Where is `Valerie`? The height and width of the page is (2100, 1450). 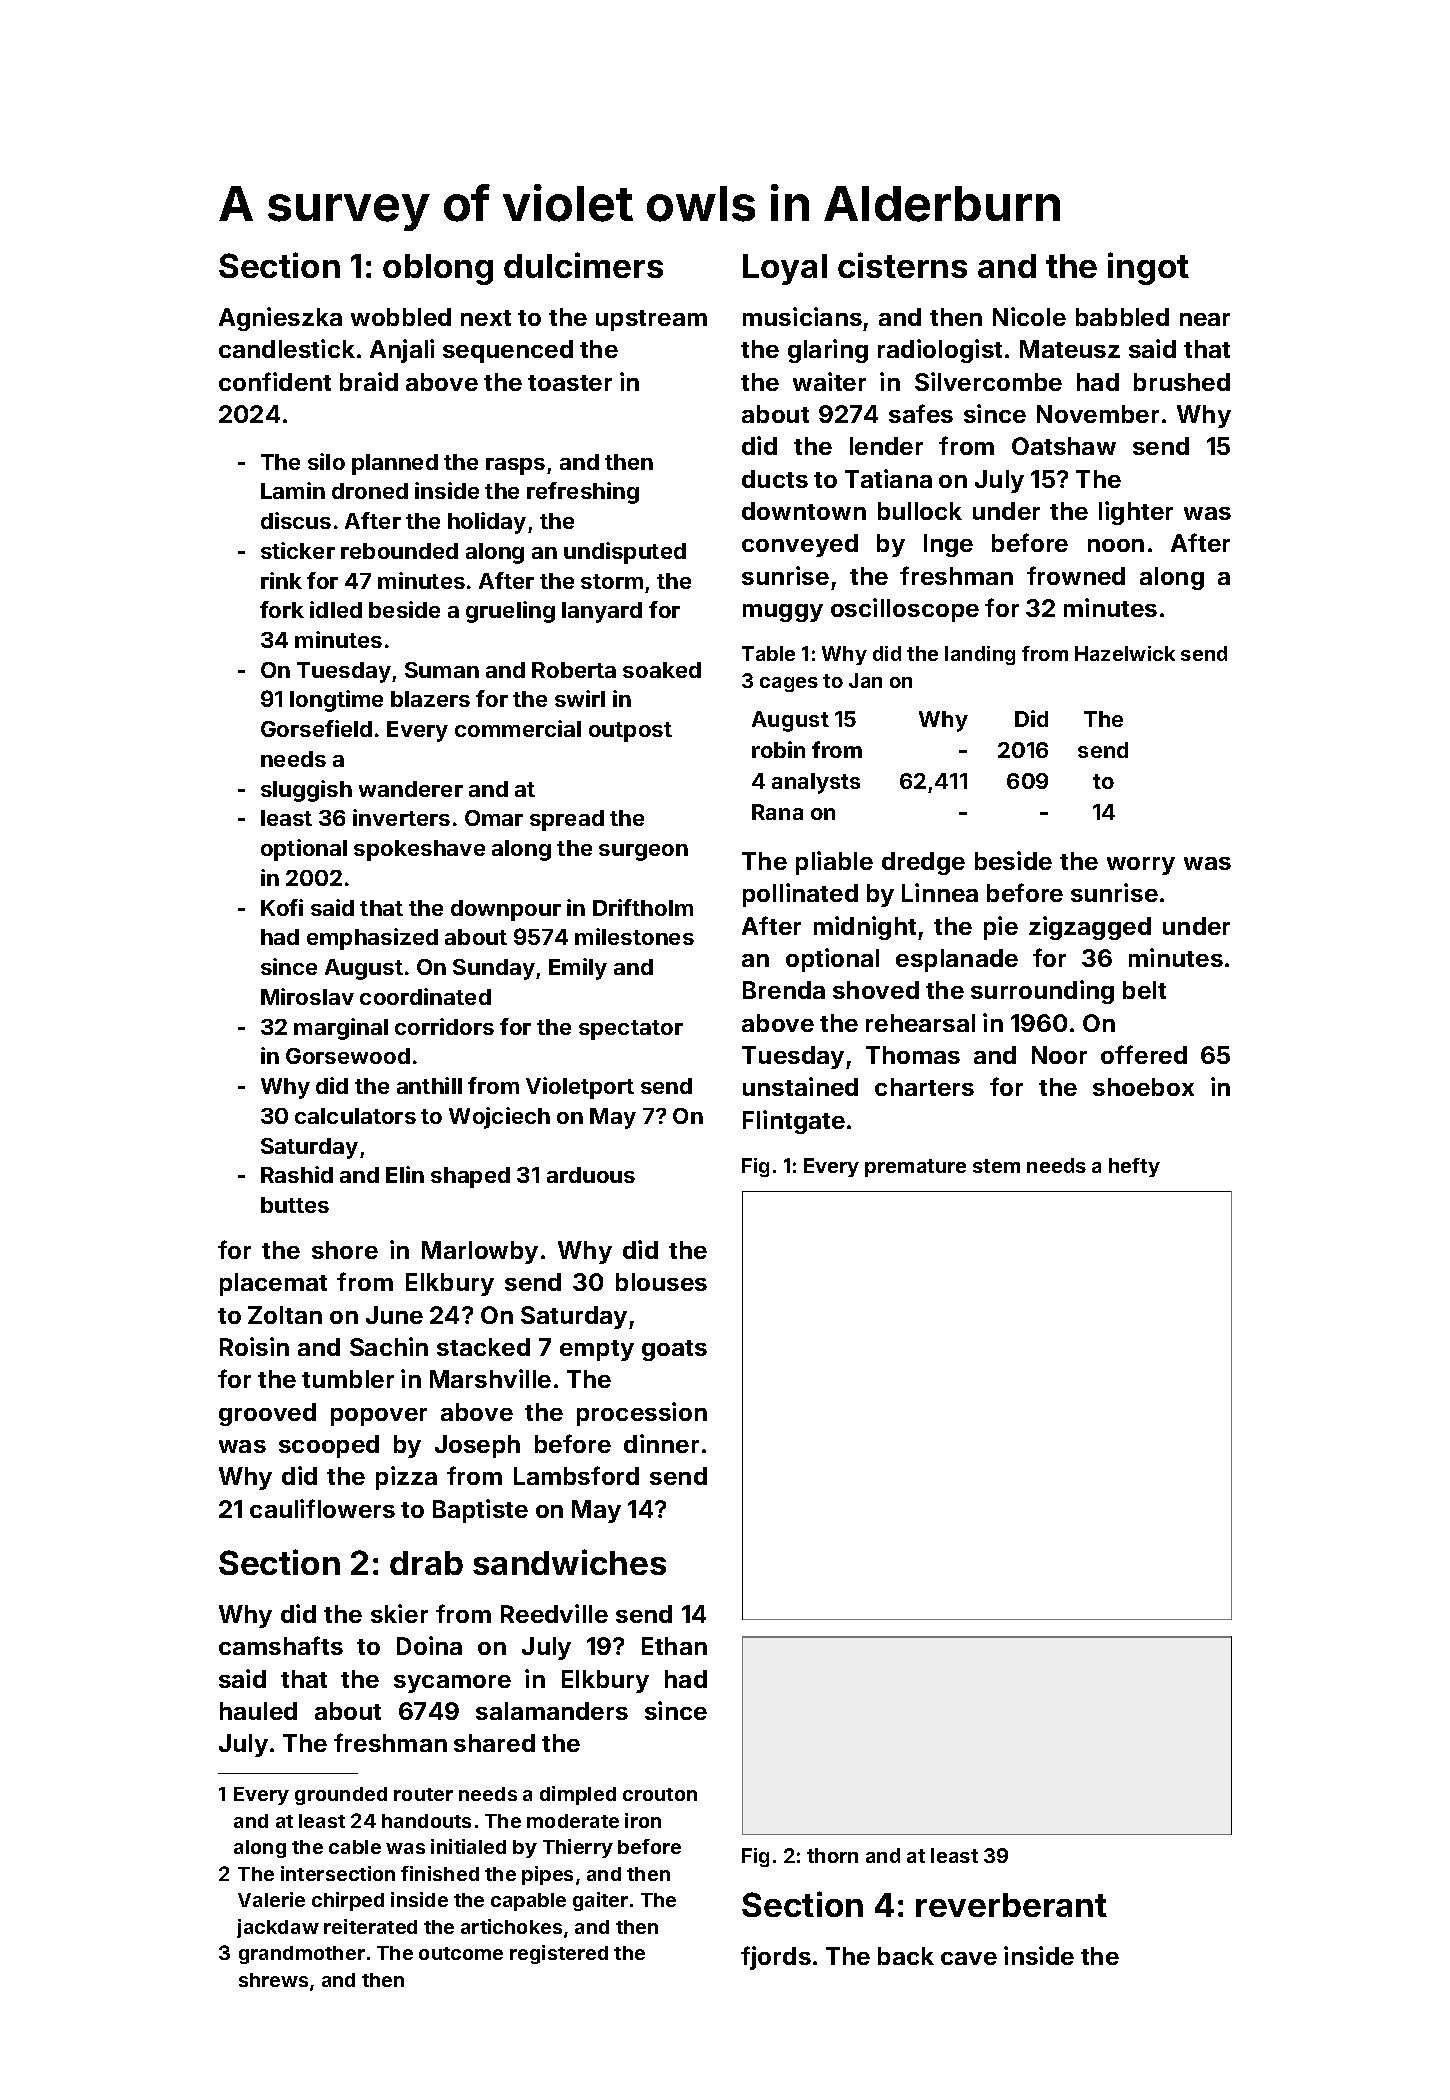
Valerie is located at coordinates (271, 1899).
